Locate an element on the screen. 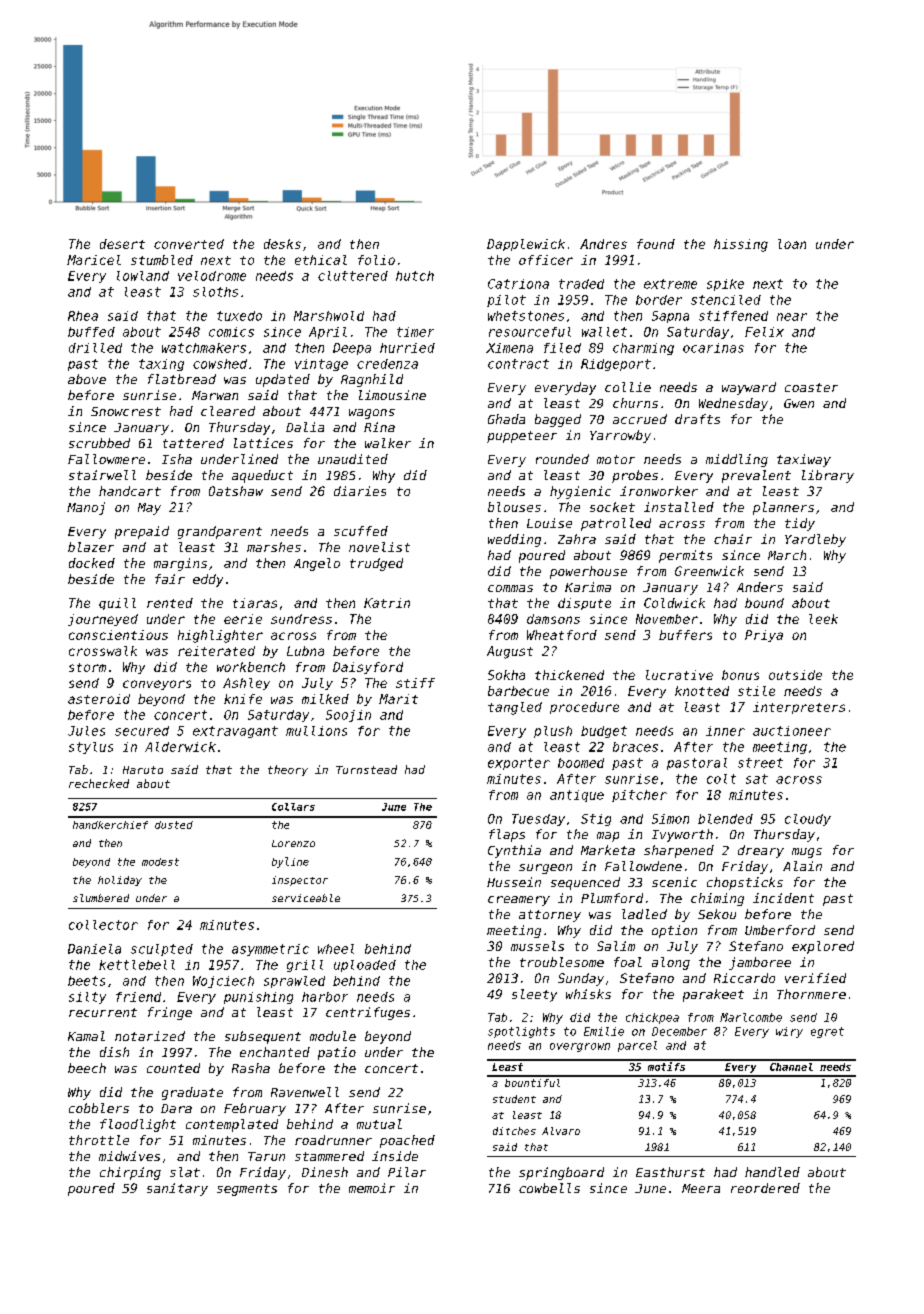  exporter is located at coordinates (519, 764).
